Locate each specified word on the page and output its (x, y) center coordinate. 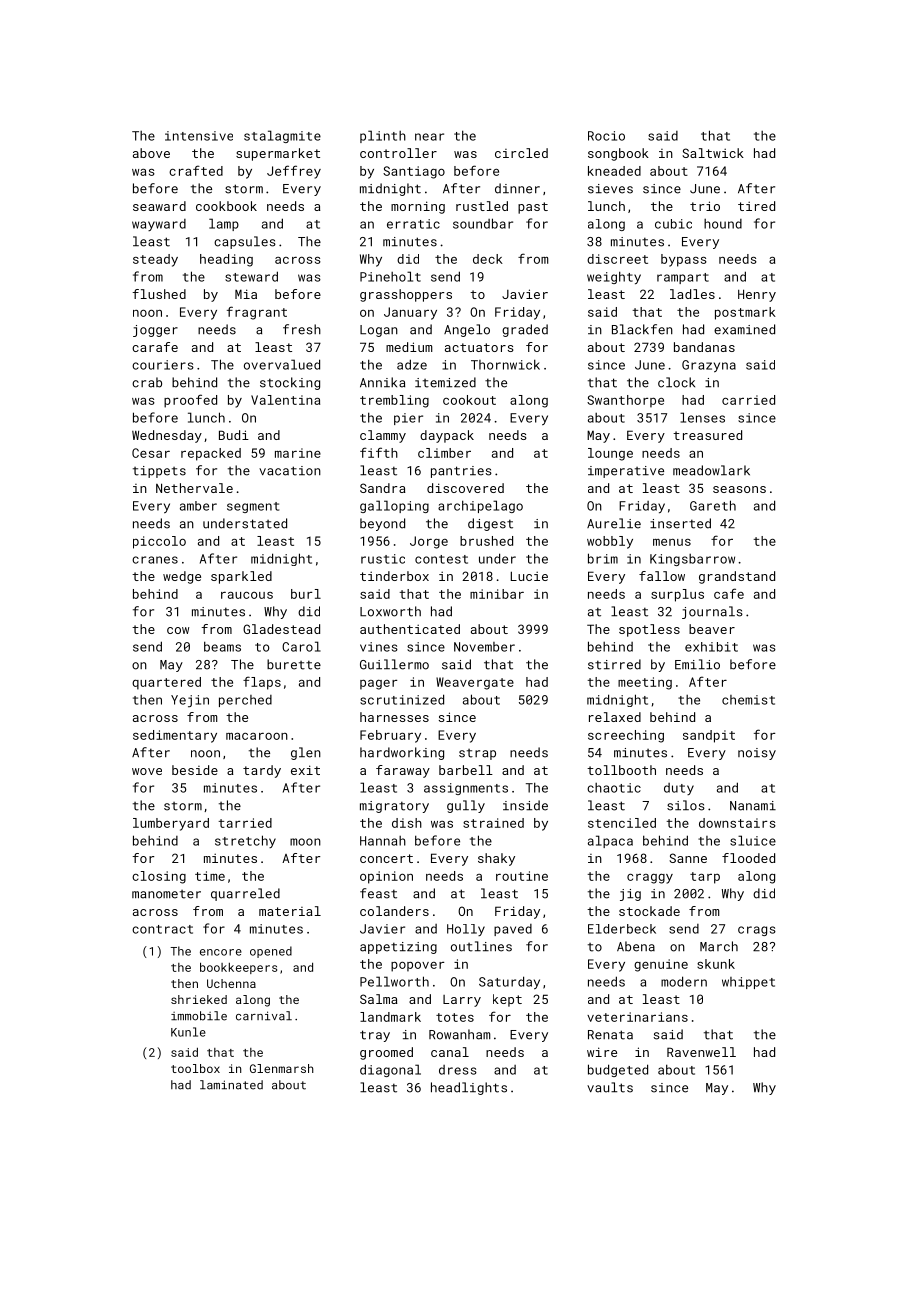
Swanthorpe (625, 401)
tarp (705, 878)
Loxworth (390, 611)
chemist (748, 700)
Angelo (467, 330)
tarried (245, 823)
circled (521, 153)
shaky (496, 859)
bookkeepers (238, 968)
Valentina (285, 400)
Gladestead (281, 629)
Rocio (606, 136)
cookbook (226, 206)
